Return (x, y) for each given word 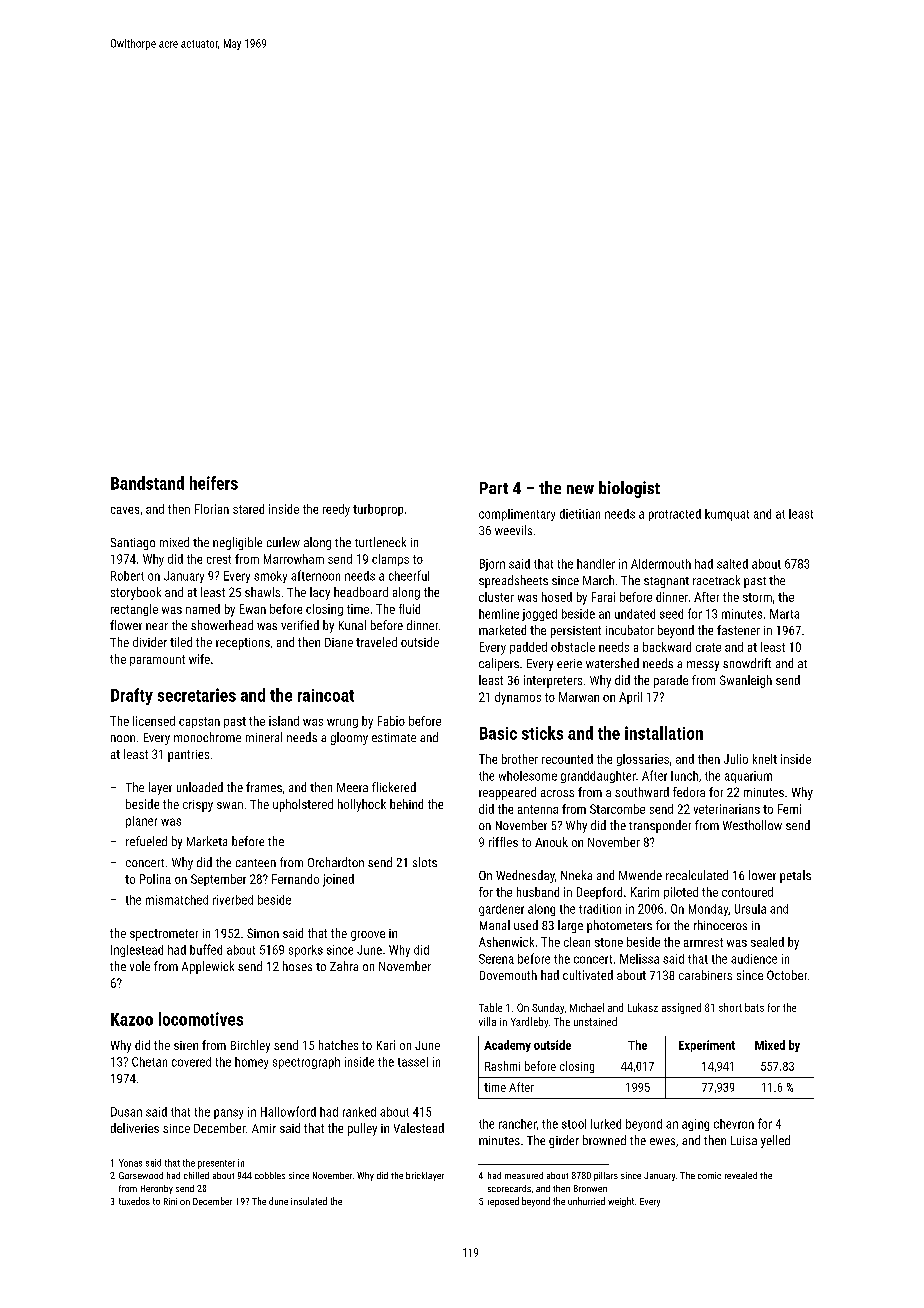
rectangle (134, 610)
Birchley (250, 1046)
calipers (499, 664)
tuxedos (134, 1201)
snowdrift (747, 663)
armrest (703, 942)
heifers (214, 483)
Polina (155, 879)
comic (709, 1175)
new (580, 489)
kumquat (727, 515)
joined (338, 880)
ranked (359, 1112)
